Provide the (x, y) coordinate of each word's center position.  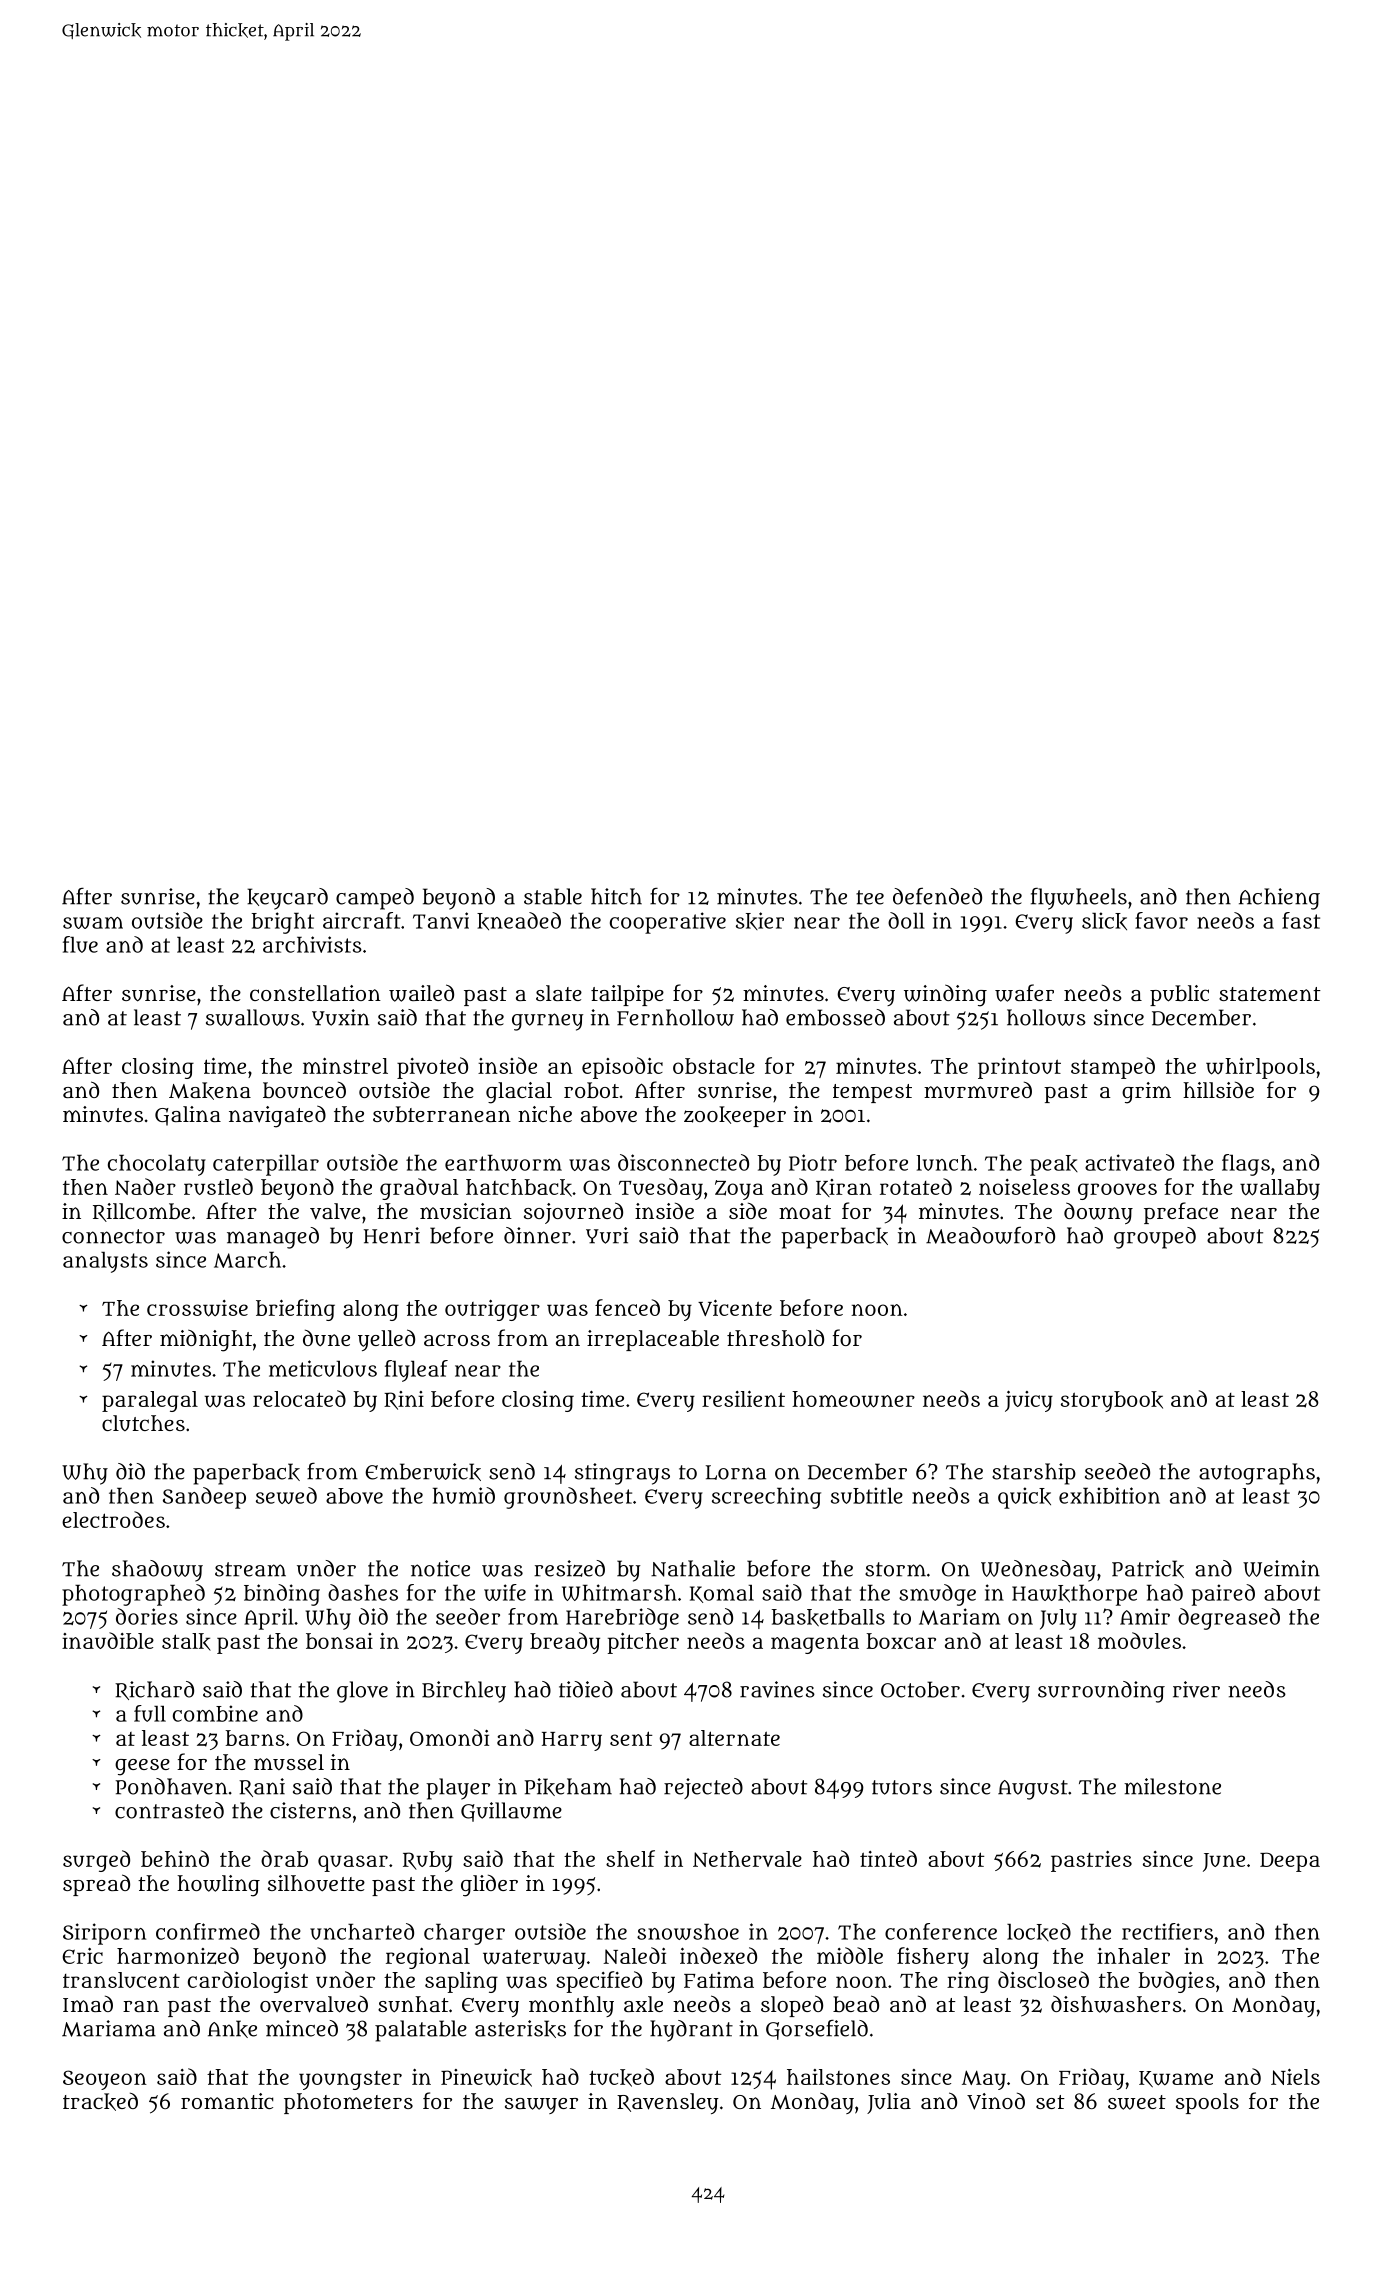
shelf (630, 1858)
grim (1146, 1093)
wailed (421, 993)
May (984, 2080)
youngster (350, 2080)
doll (906, 920)
